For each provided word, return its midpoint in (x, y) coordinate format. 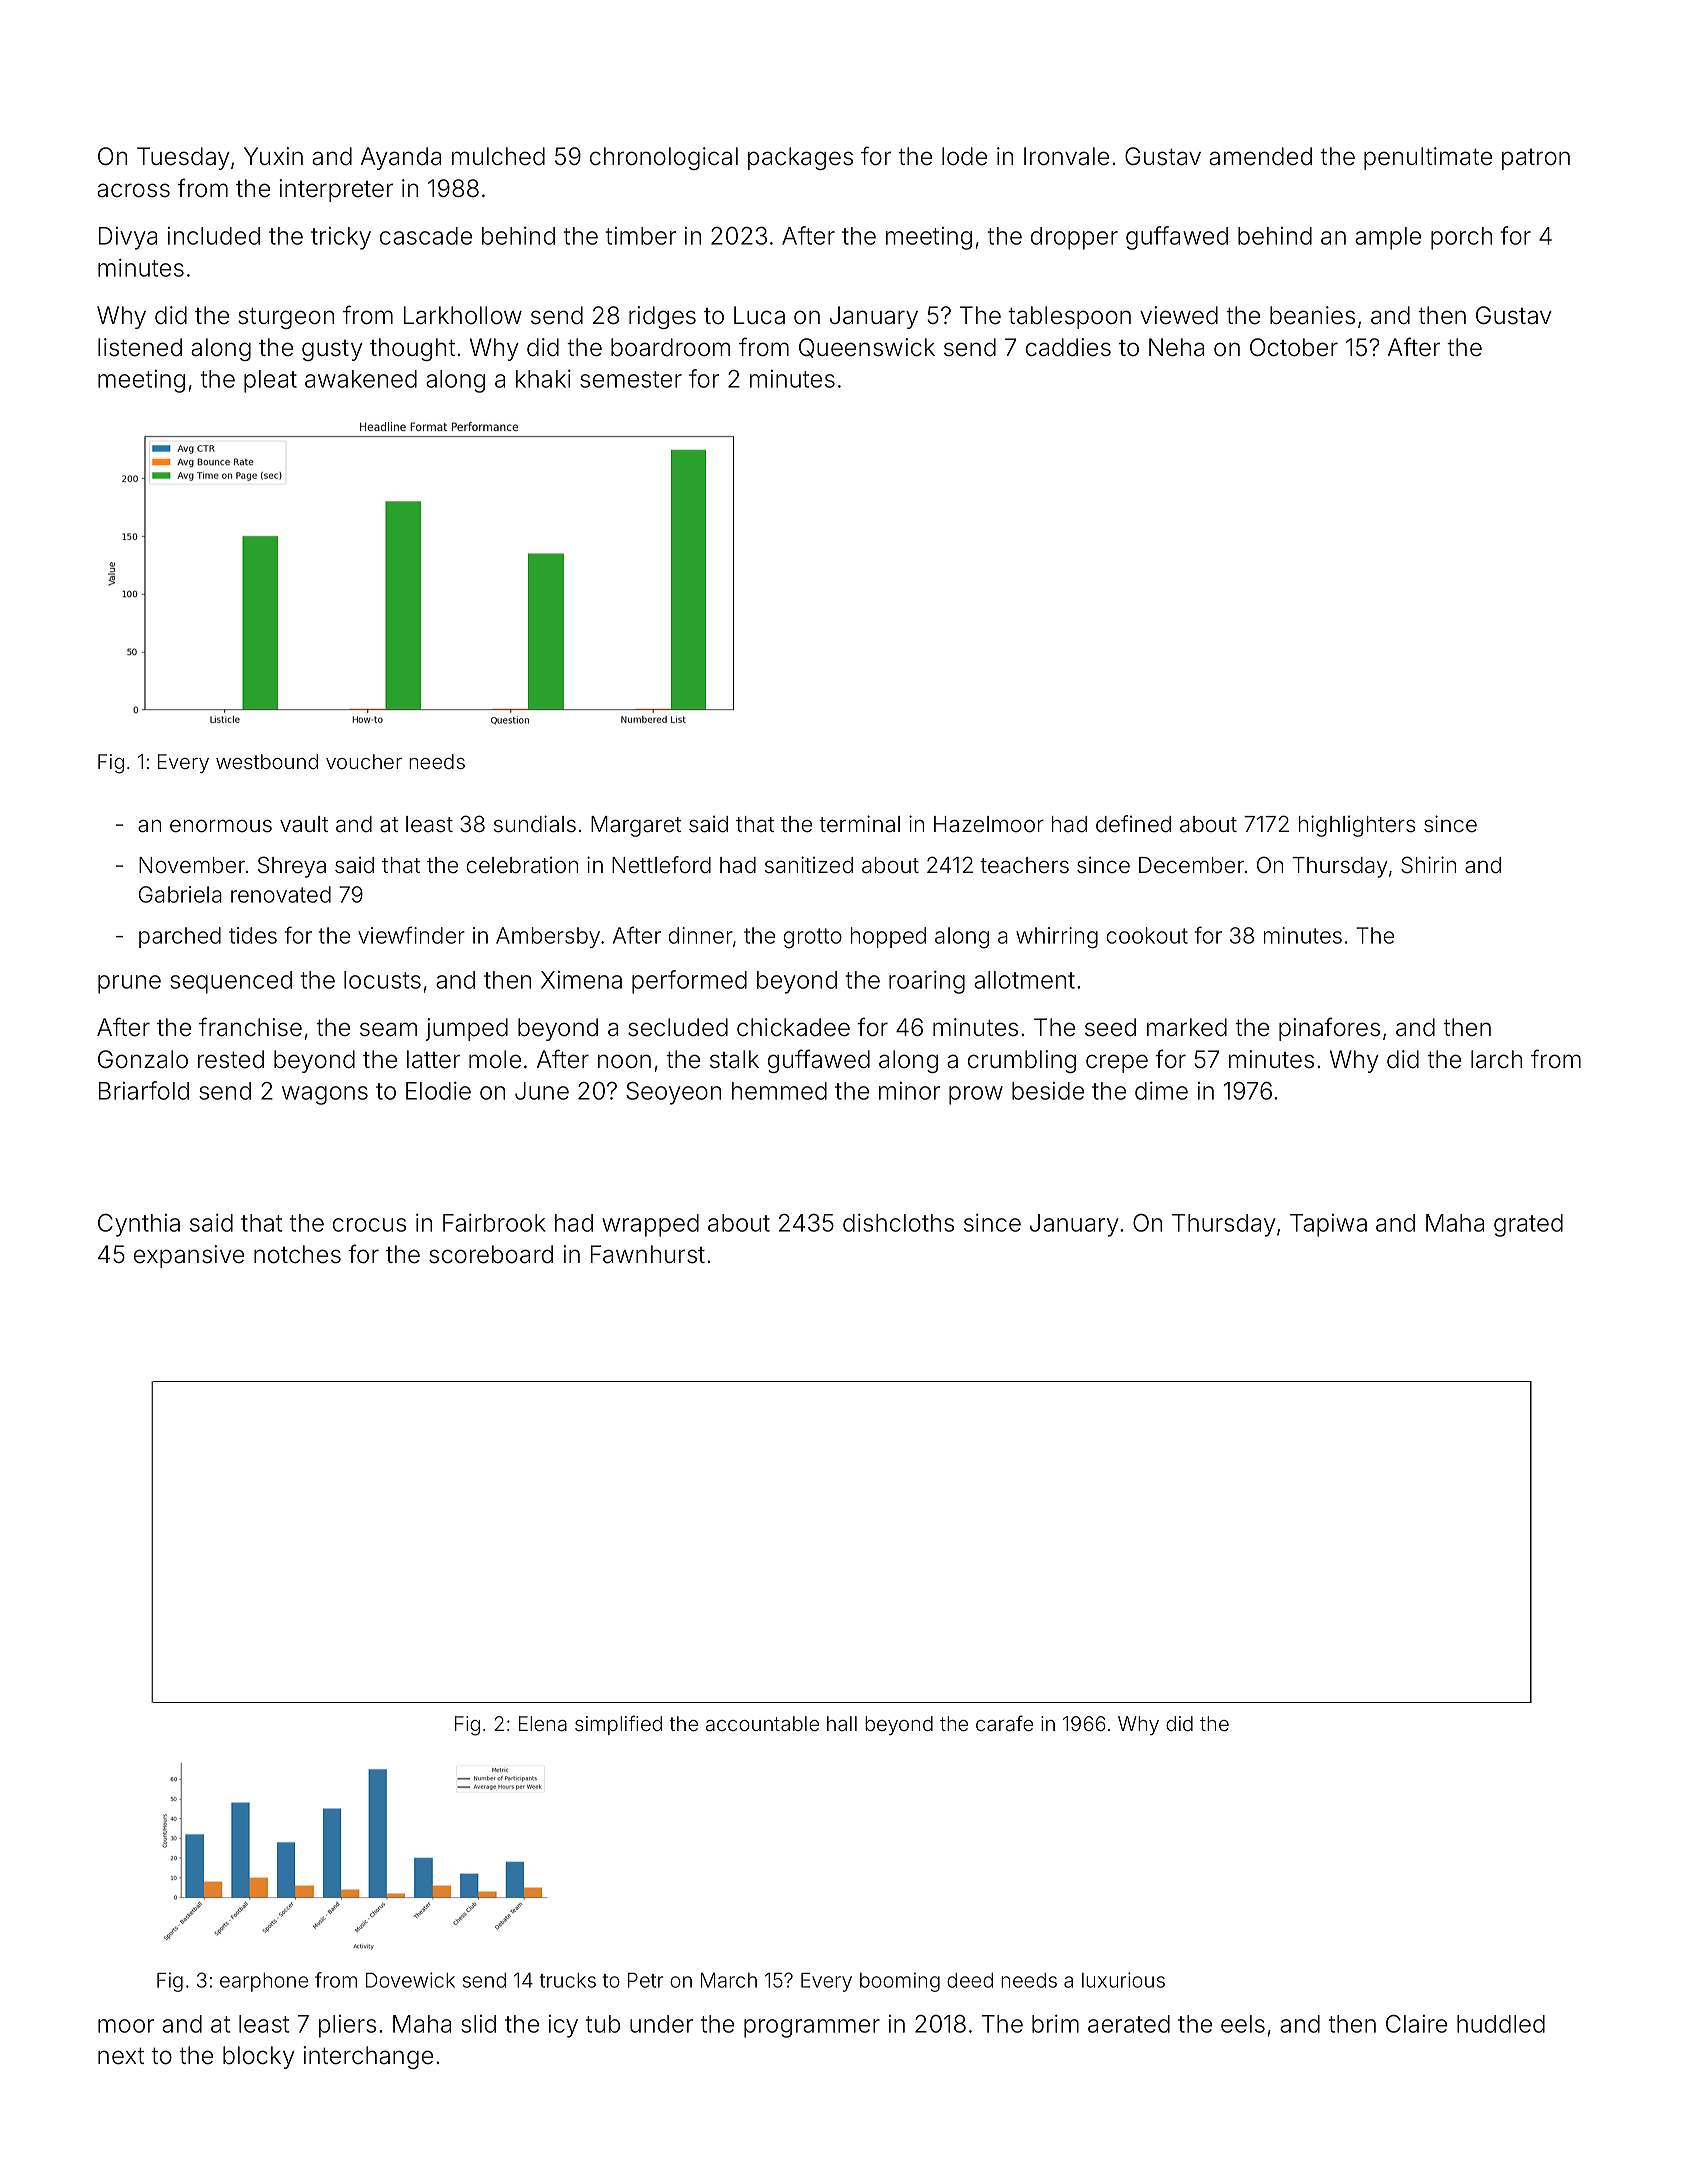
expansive (189, 1256)
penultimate (1428, 158)
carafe (1004, 1723)
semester (631, 379)
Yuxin (273, 156)
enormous (221, 826)
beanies (1312, 315)
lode (964, 156)
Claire (1416, 2024)
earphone (264, 1982)
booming (900, 1982)
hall (842, 1723)
